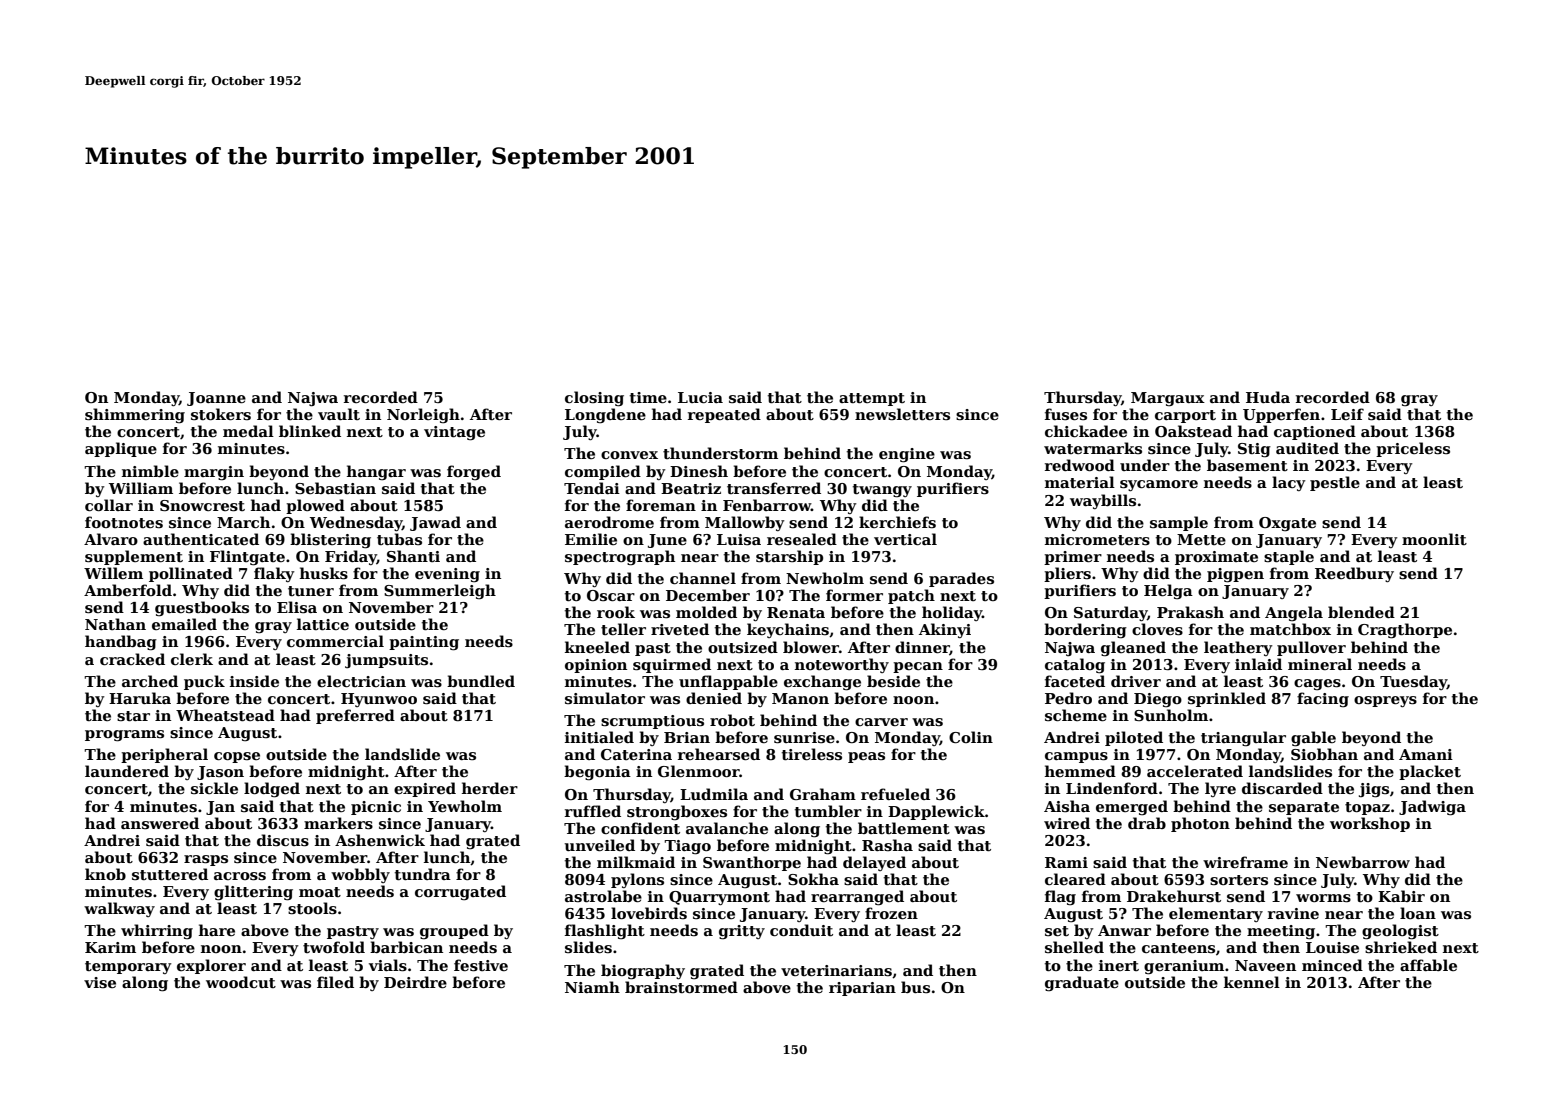  What do you see at coordinates (413, 556) in the page?
I see `Shanti` at bounding box center [413, 556].
